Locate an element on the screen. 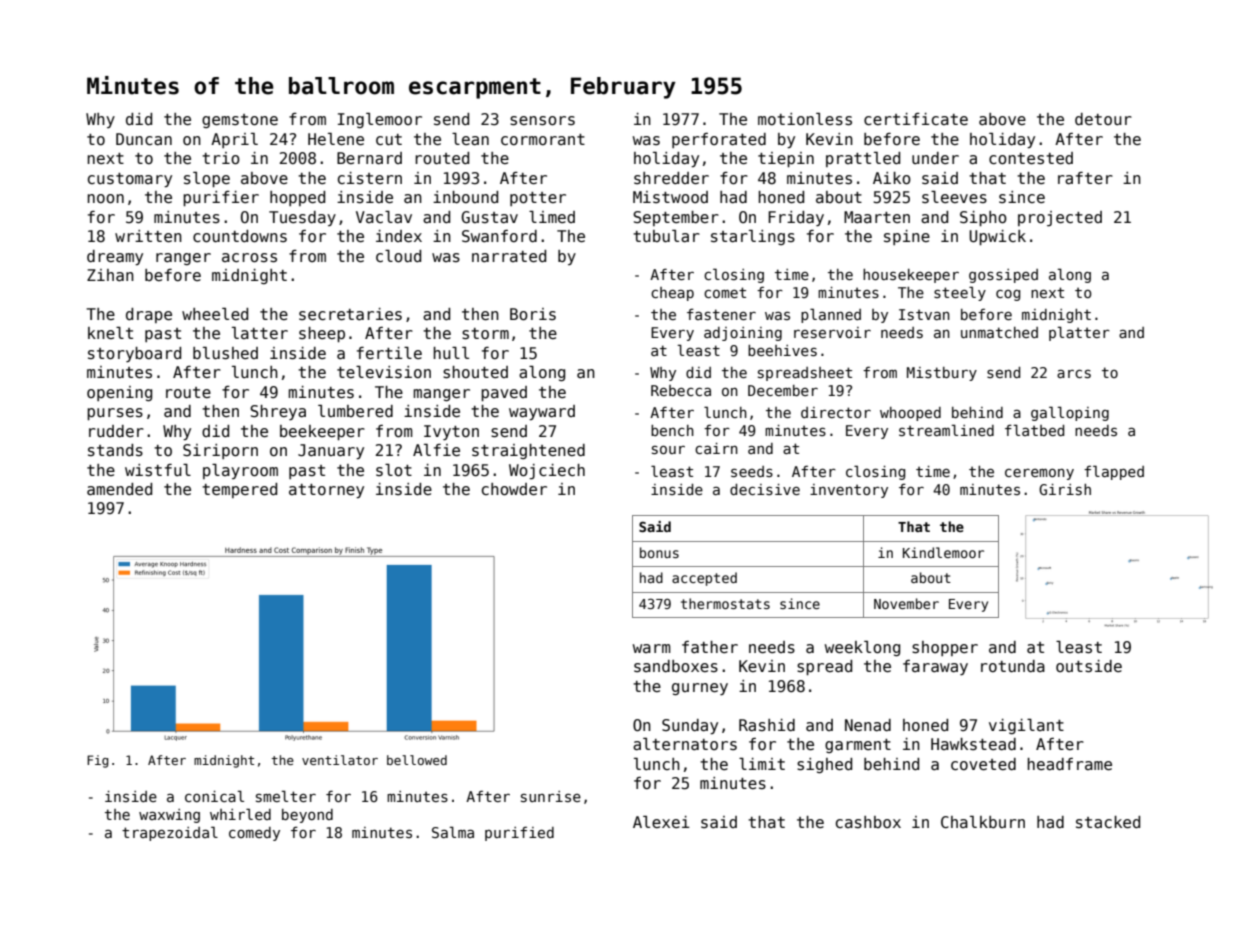 The height and width of the screenshot is (952, 1233). gemstone is located at coordinates (240, 121).
